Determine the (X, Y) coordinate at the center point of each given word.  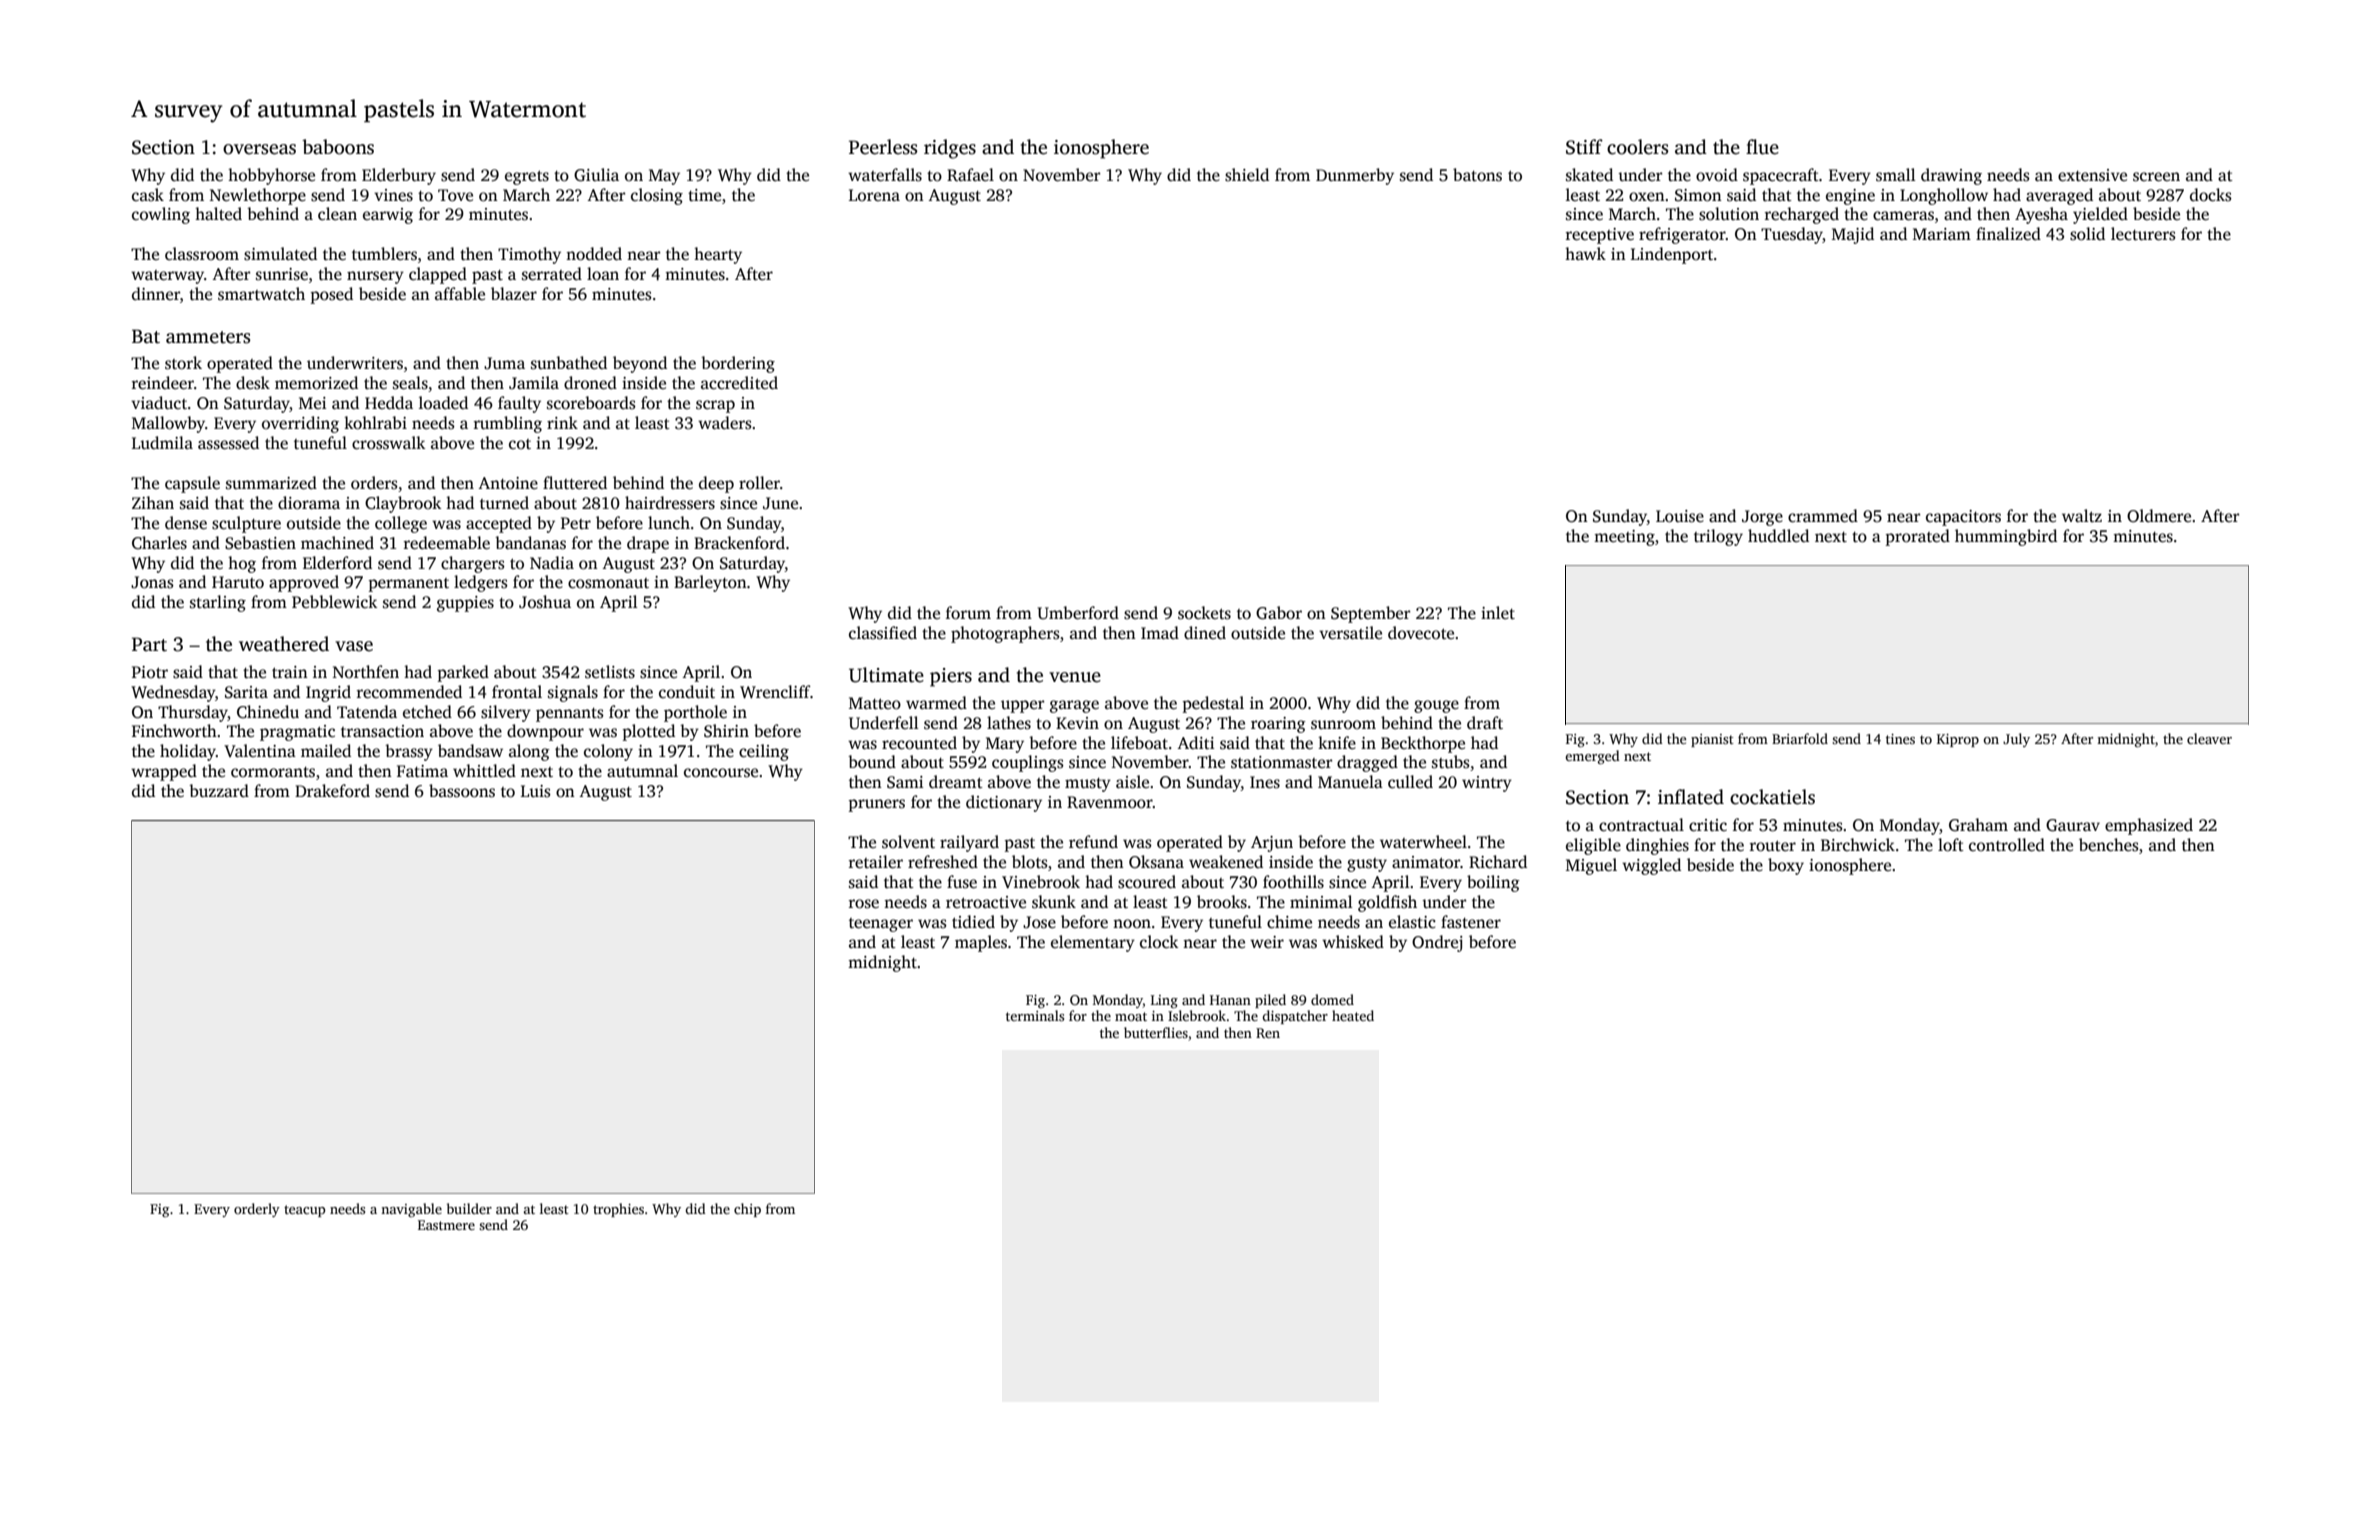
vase (354, 646)
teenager (881, 925)
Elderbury (399, 176)
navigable (411, 1210)
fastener (1471, 922)
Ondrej (1437, 943)
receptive (1600, 236)
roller (759, 483)
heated (1353, 1015)
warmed (936, 703)
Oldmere (2159, 516)
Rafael (970, 175)
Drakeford (332, 791)
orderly (257, 1210)
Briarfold (1800, 738)
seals (410, 383)
